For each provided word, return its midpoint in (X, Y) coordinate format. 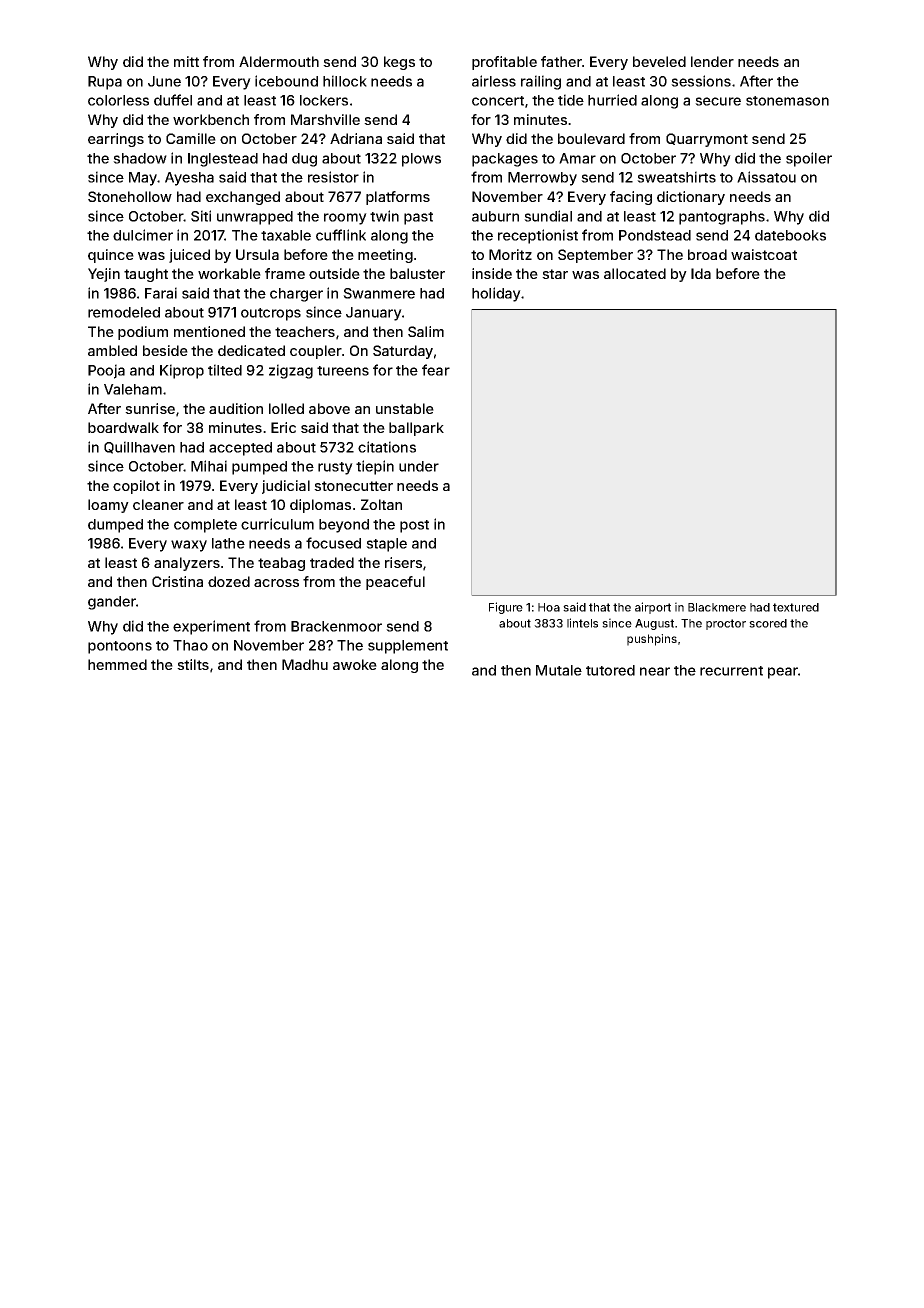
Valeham (133, 389)
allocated (635, 273)
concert (498, 101)
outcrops (271, 314)
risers (403, 562)
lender (712, 61)
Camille (191, 138)
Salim (426, 331)
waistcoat (764, 254)
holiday (496, 294)
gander (112, 603)
